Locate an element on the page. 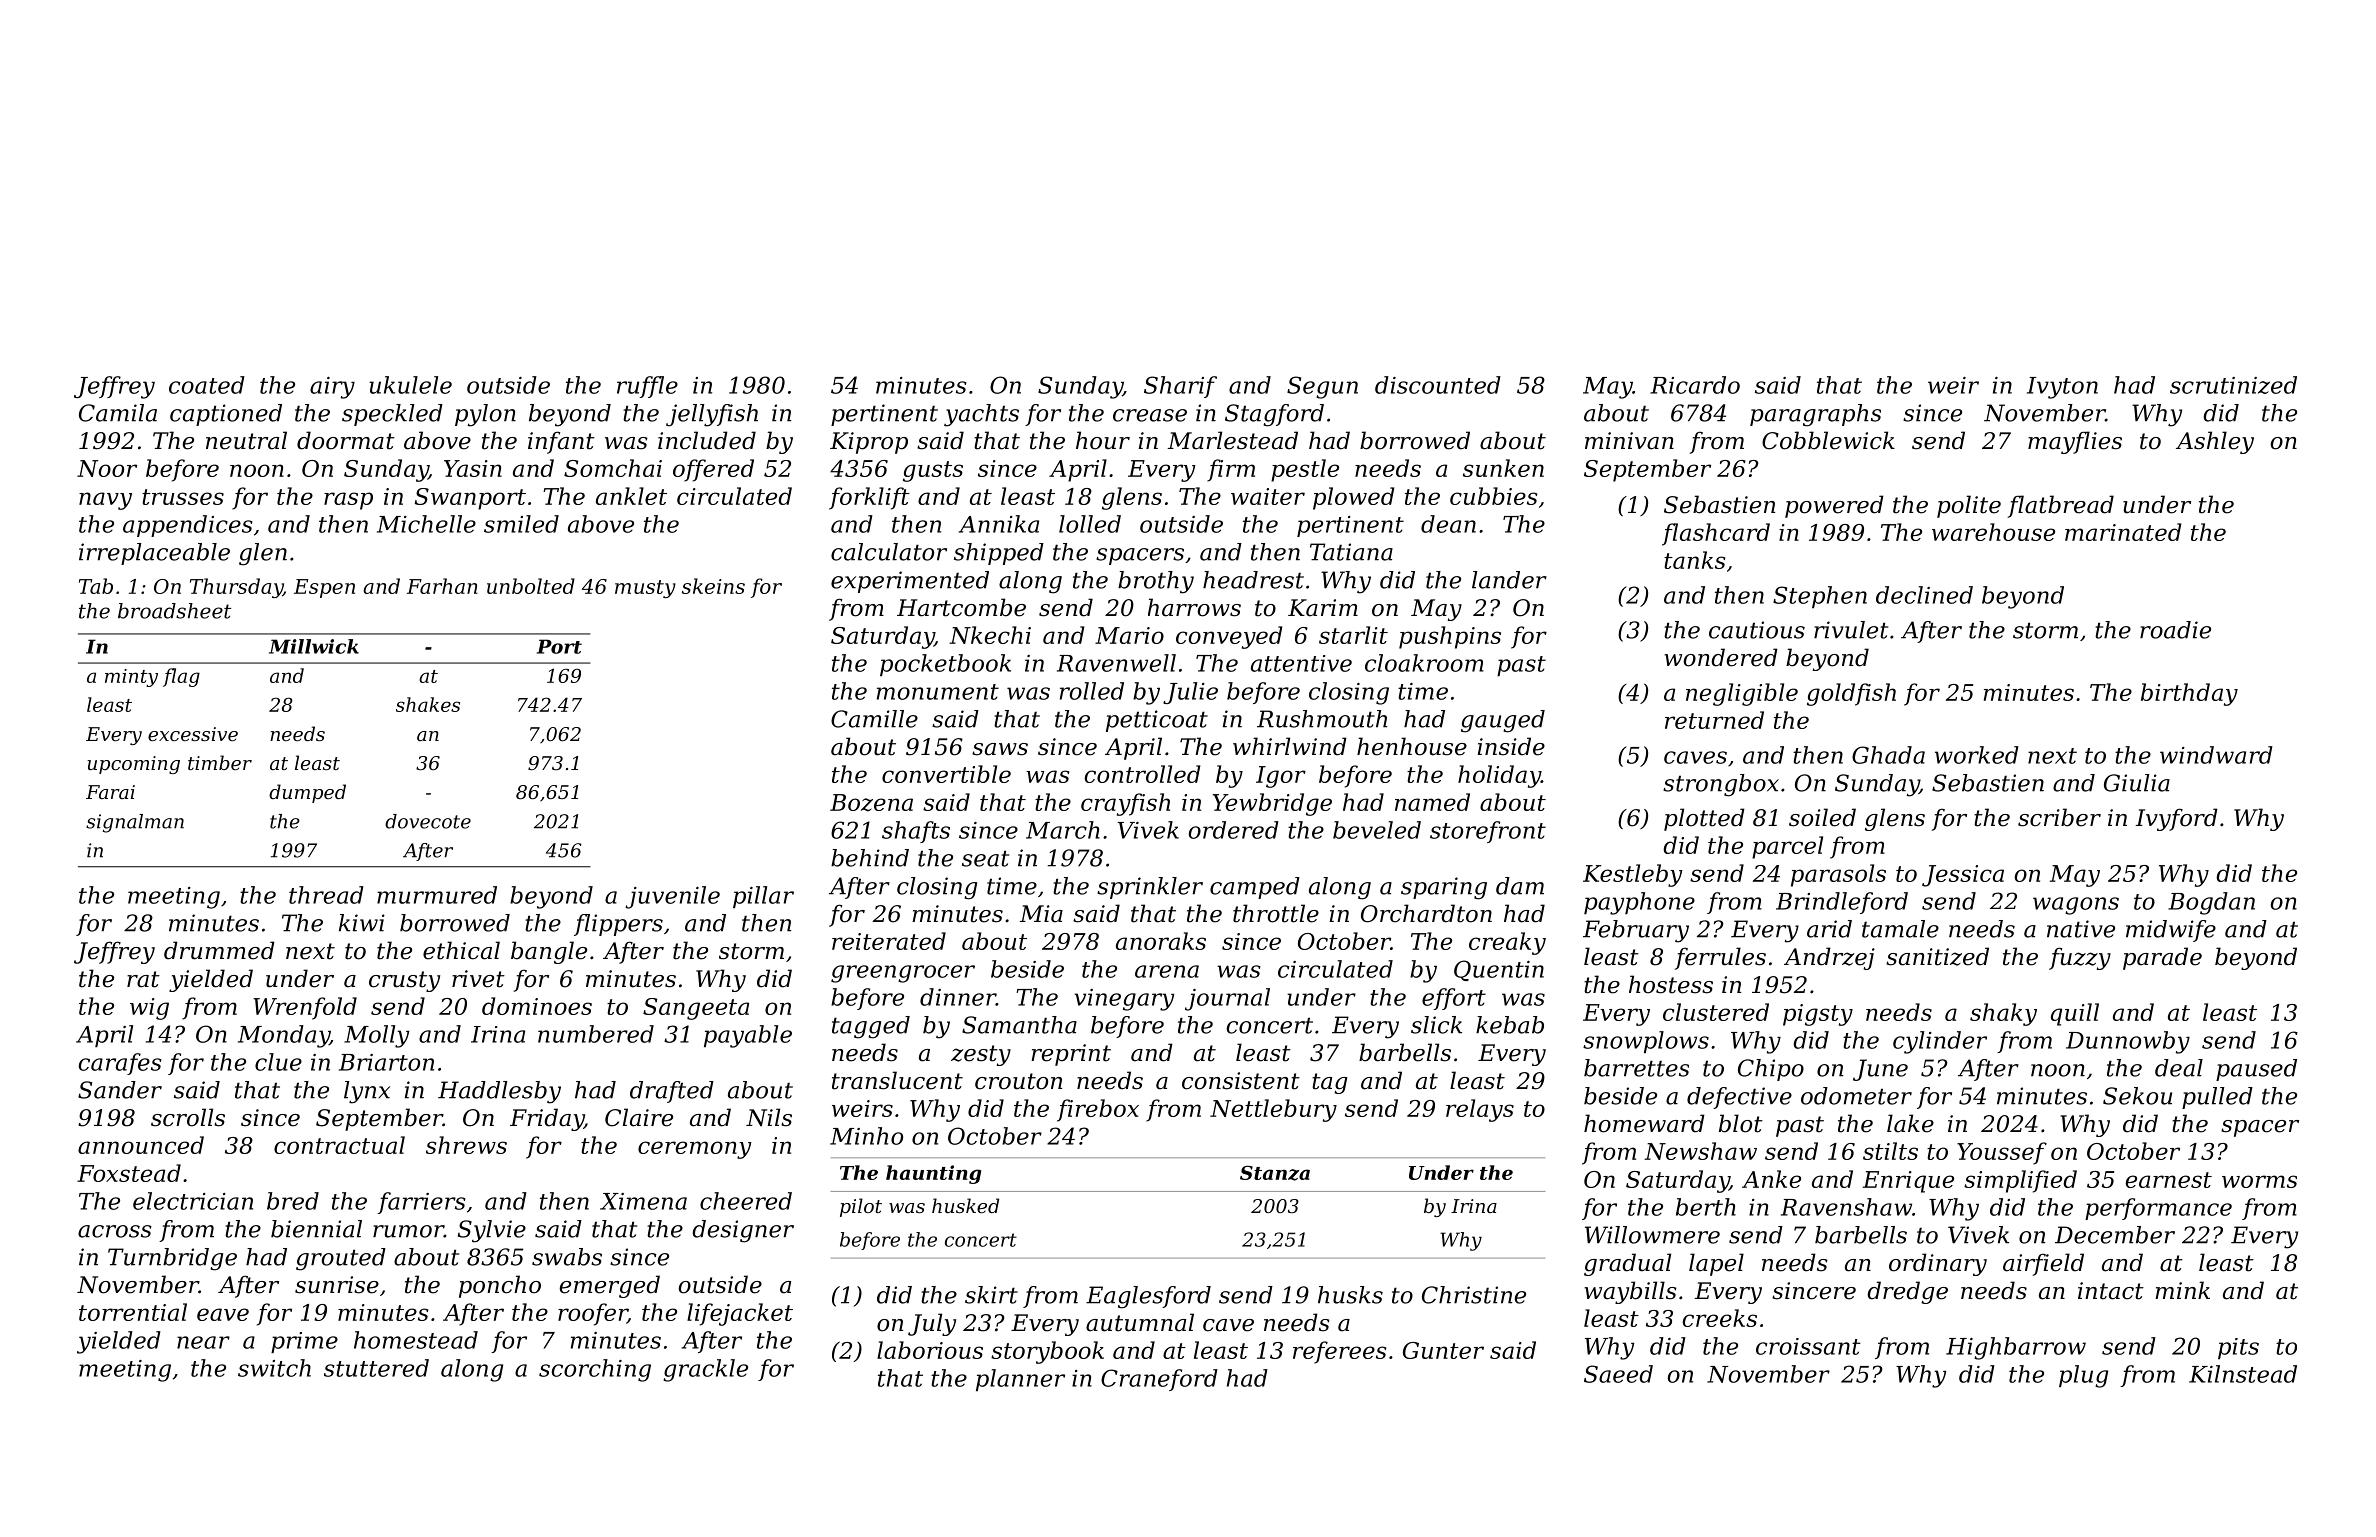 Image resolution: width=2376 pixels, height=1537 pixels. Ivyton is located at coordinates (2062, 388).
